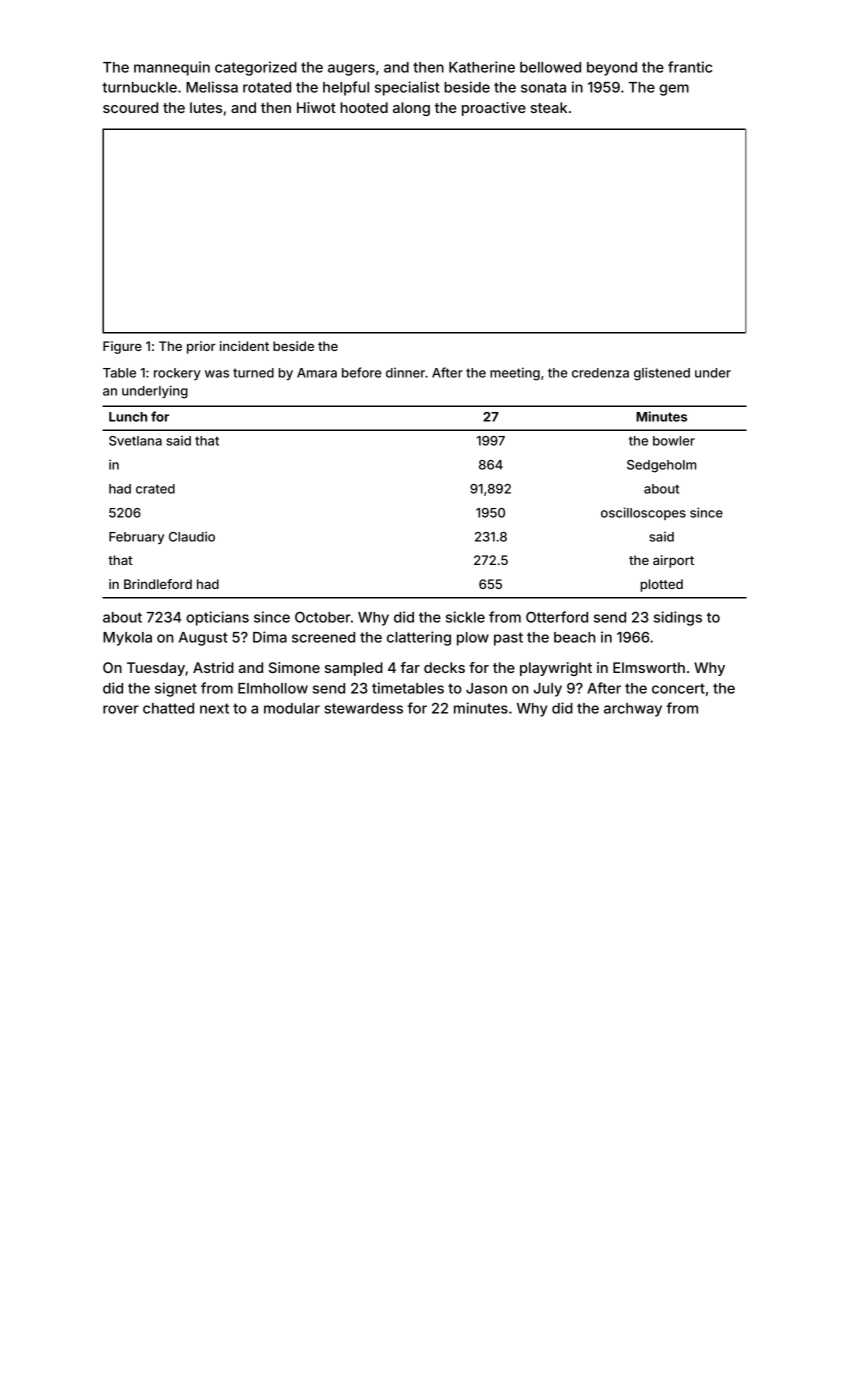 Image resolution: width=849 pixels, height=1400 pixels. What do you see at coordinates (203, 639) in the page?
I see `August` at bounding box center [203, 639].
